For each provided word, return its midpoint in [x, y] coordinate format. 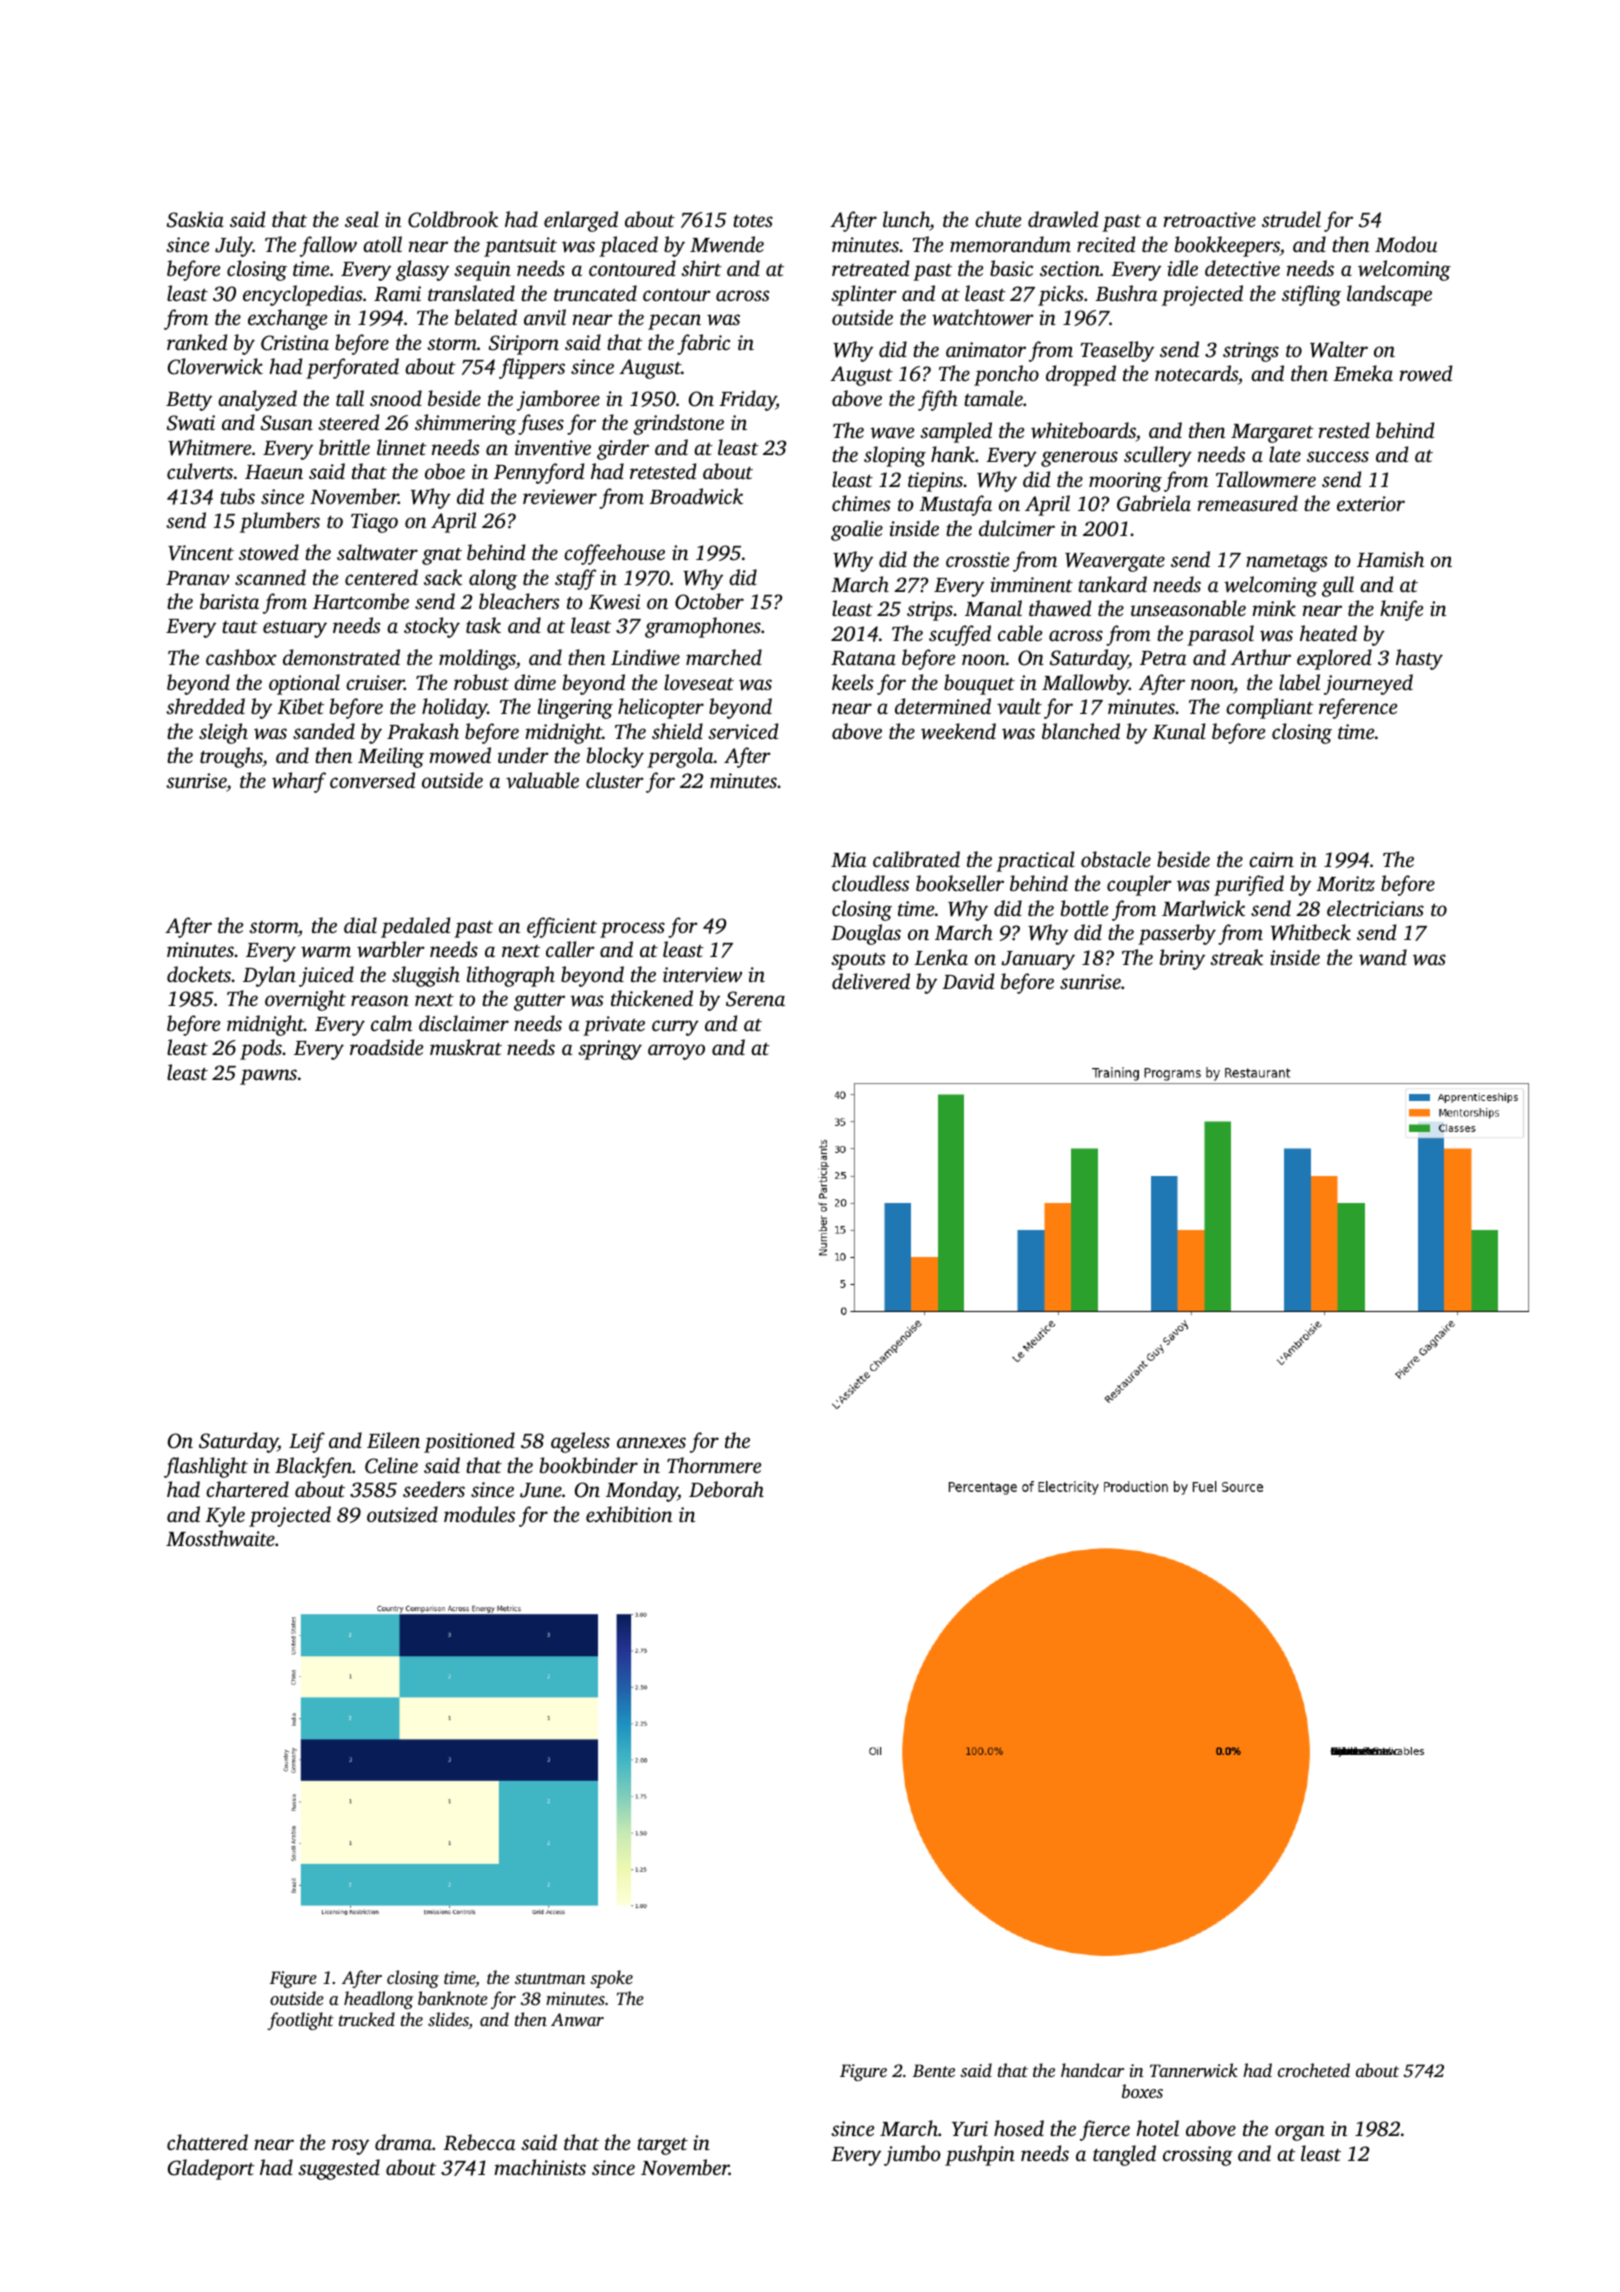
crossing [1198, 2156]
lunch [906, 219]
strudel [1291, 219]
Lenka [941, 957]
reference [1358, 708]
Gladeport [211, 2169]
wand [1383, 957]
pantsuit [520, 247]
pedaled [415, 927]
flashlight [206, 1467]
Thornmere [714, 1465]
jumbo [912, 2155]
